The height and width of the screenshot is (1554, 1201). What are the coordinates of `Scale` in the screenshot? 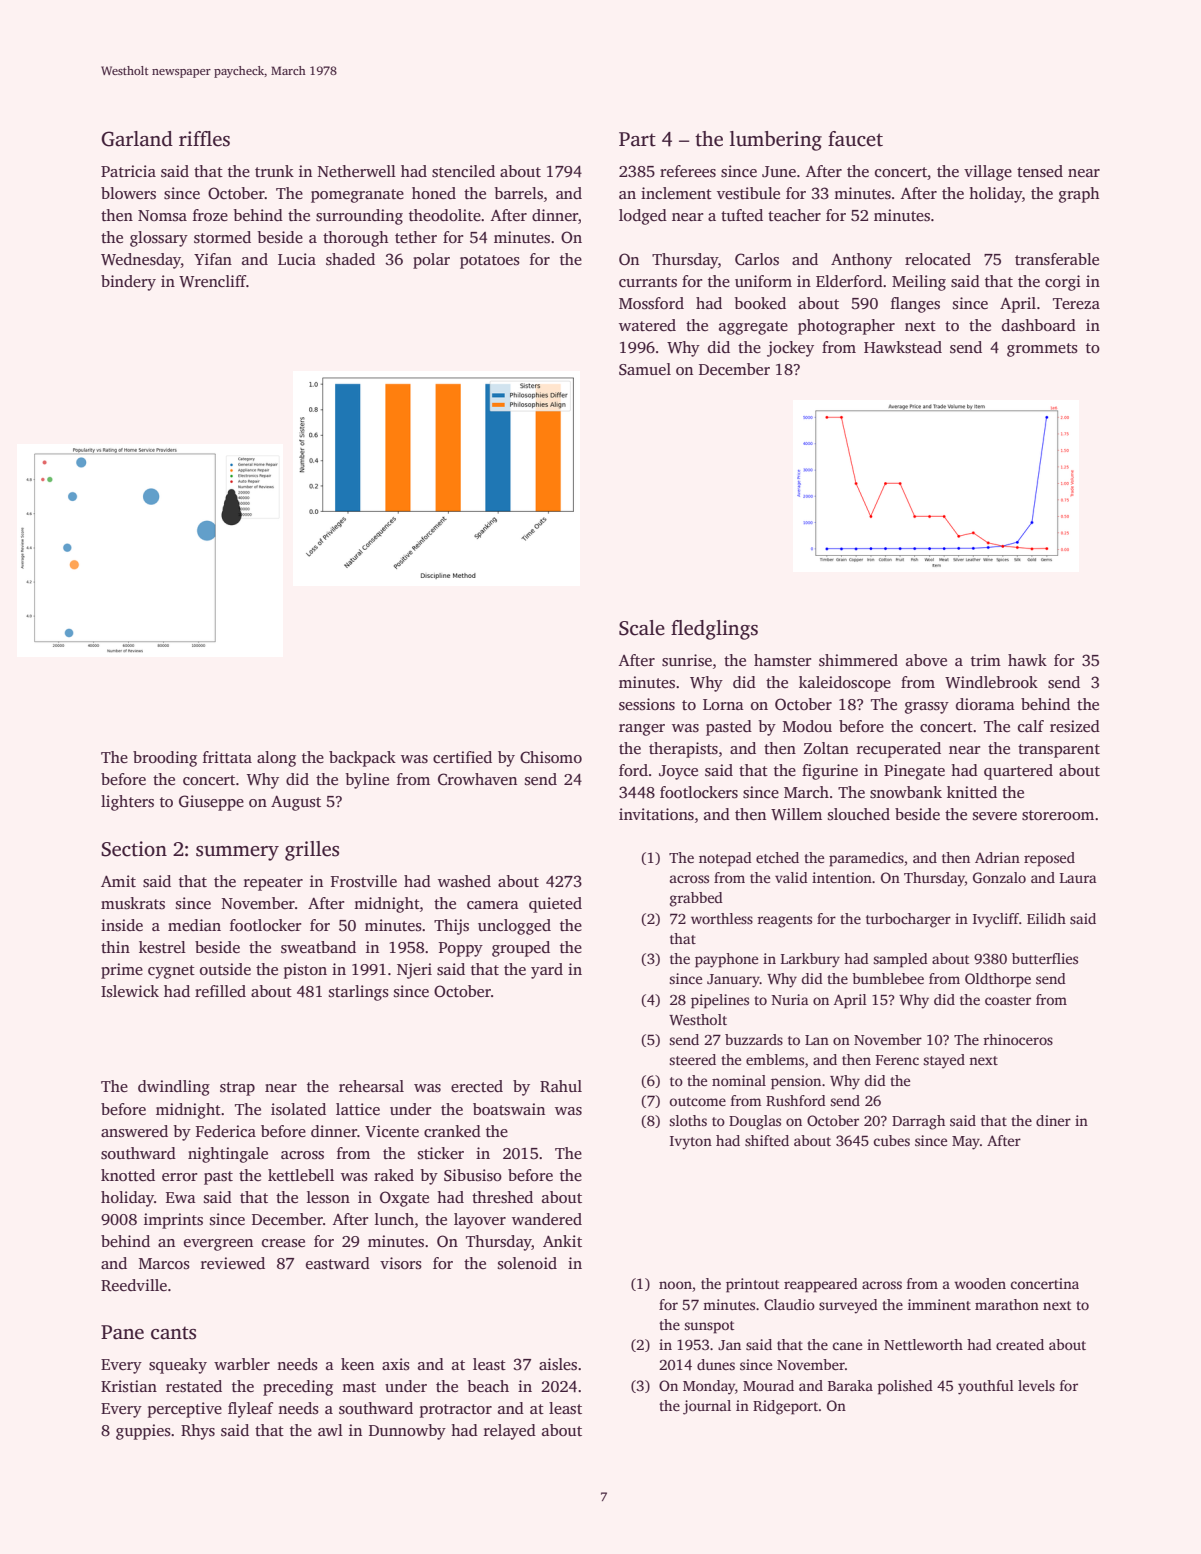 It's located at (642, 628).
